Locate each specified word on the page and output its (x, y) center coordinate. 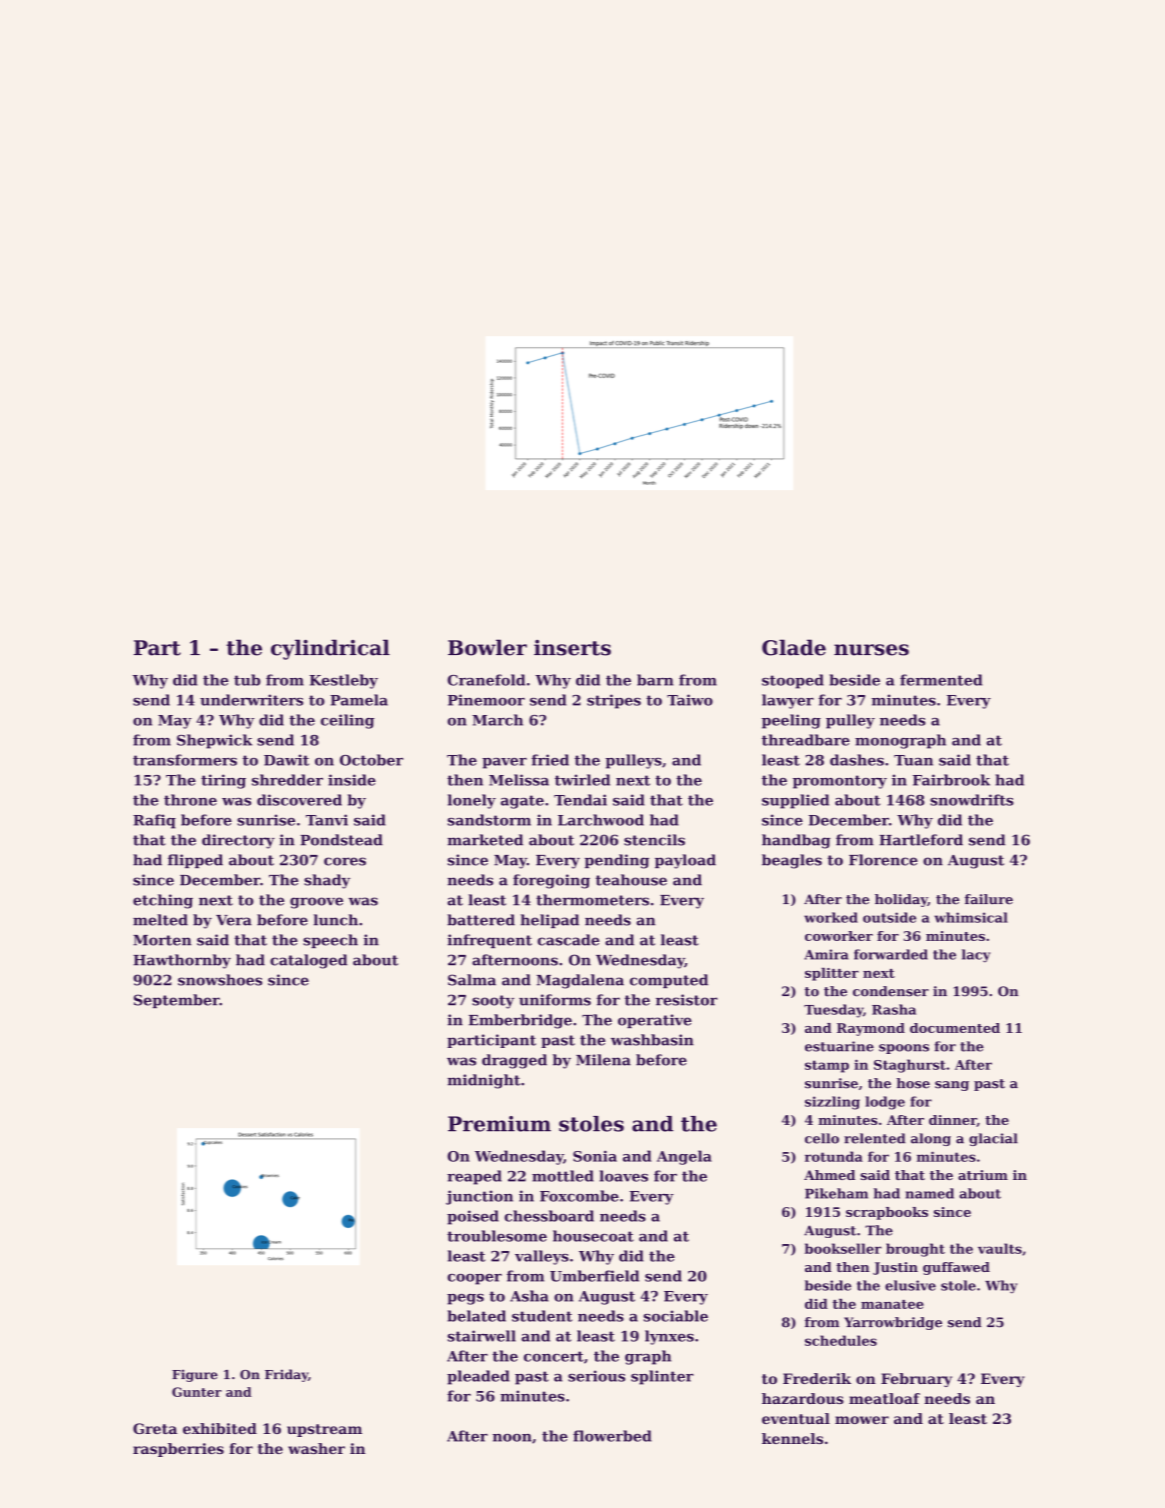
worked (831, 917)
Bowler (487, 647)
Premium (499, 1124)
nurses (871, 650)
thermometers (592, 900)
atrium (983, 1175)
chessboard (549, 1216)
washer (316, 1448)
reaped (474, 1177)
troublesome (497, 1236)
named (930, 1193)
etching (163, 901)
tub (247, 680)
